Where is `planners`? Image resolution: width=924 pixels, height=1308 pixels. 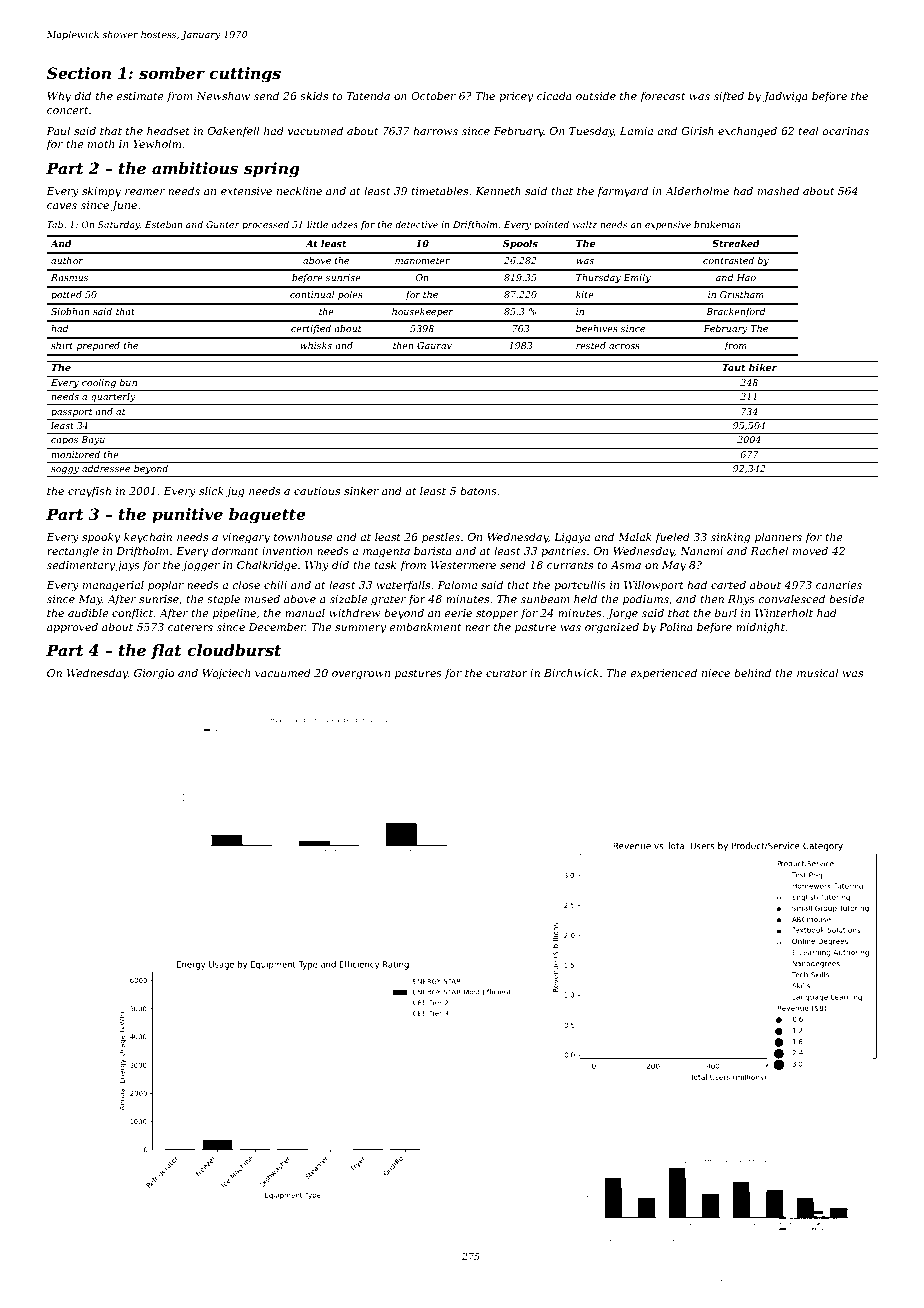
planners is located at coordinates (778, 537).
